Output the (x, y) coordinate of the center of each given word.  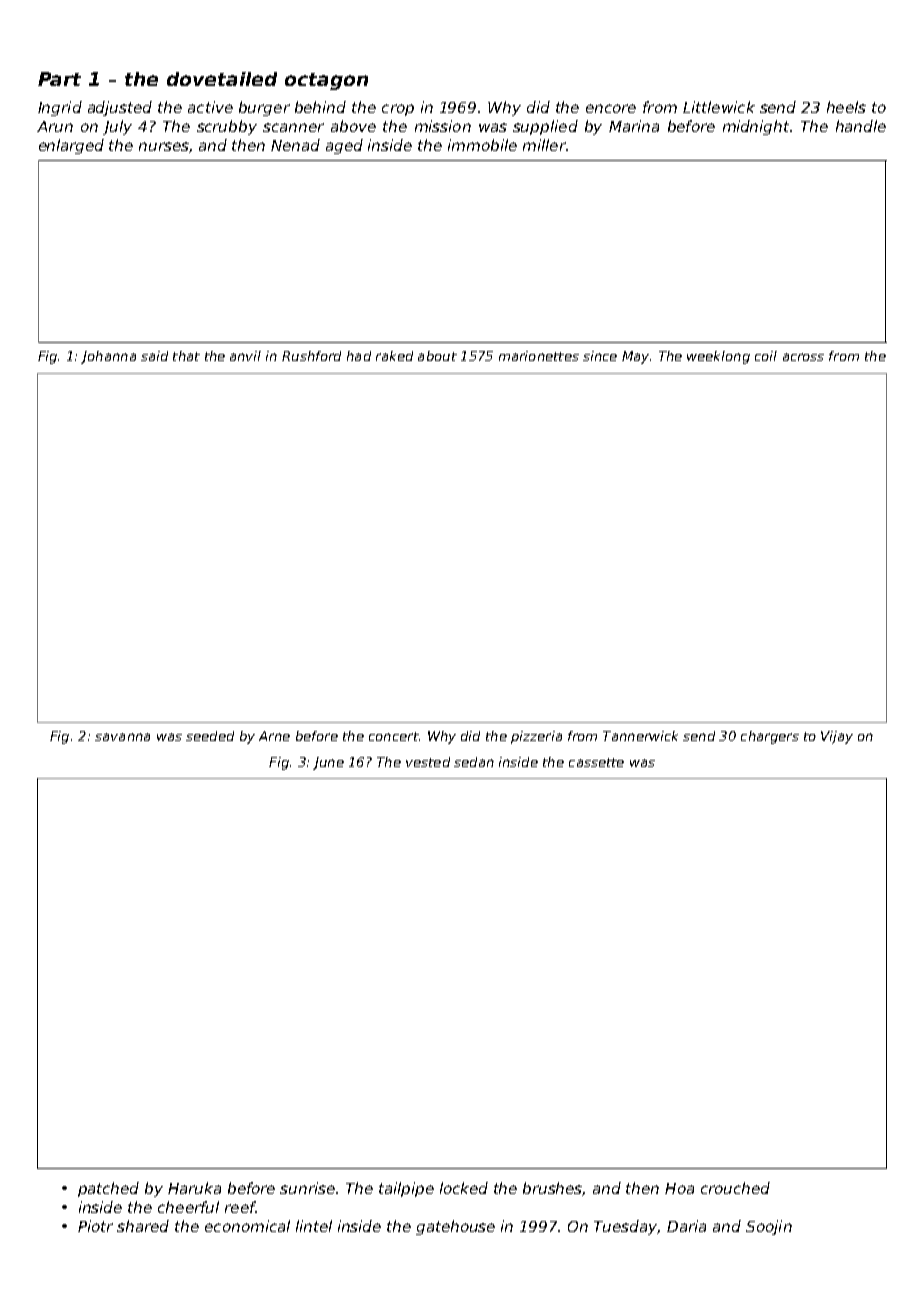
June (328, 763)
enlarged (71, 146)
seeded (210, 736)
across (803, 357)
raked (394, 356)
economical (247, 1226)
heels (846, 107)
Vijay (837, 737)
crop (398, 110)
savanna (122, 737)
